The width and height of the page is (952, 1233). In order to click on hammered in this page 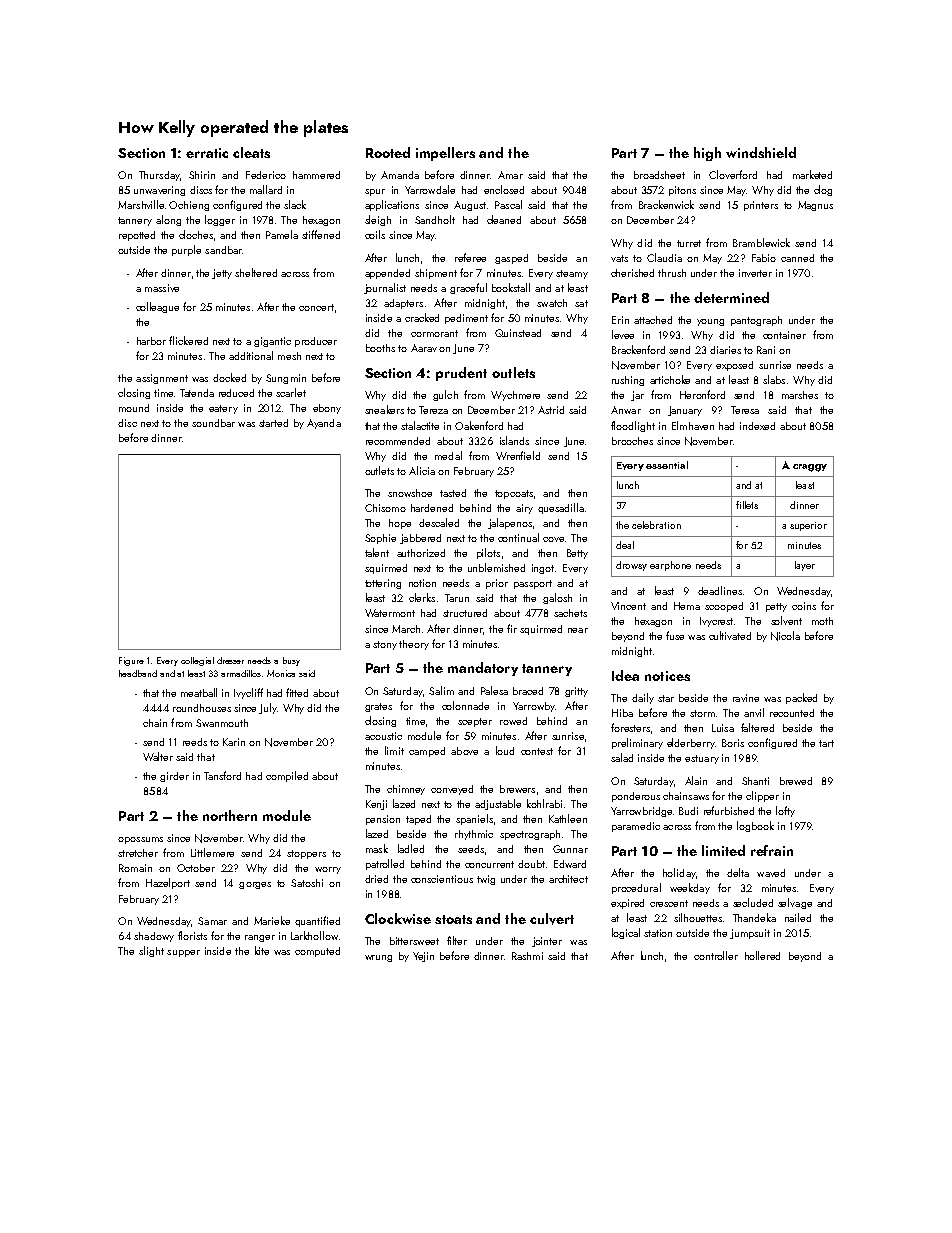, I will do `click(316, 175)`.
